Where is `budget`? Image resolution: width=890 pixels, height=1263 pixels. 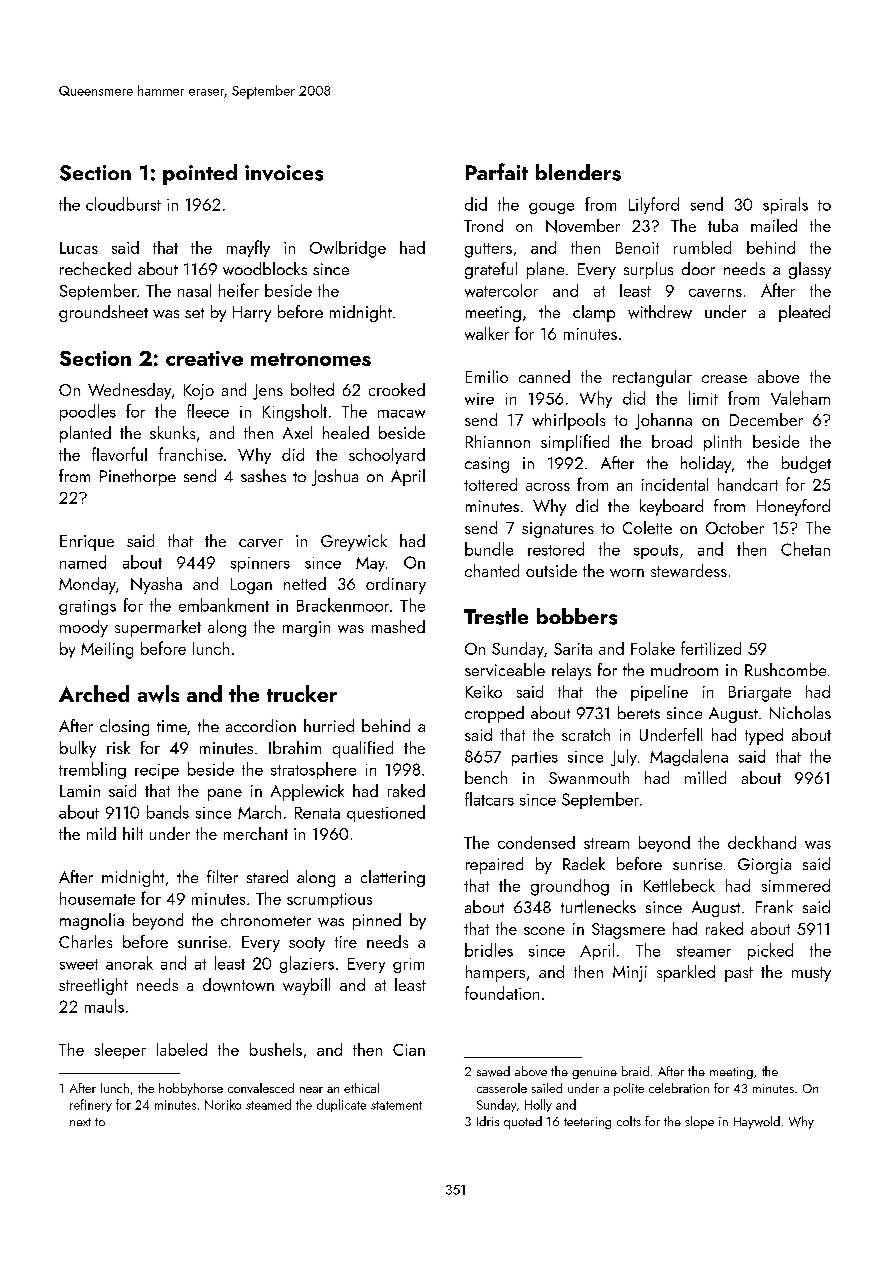
budget is located at coordinates (806, 464).
